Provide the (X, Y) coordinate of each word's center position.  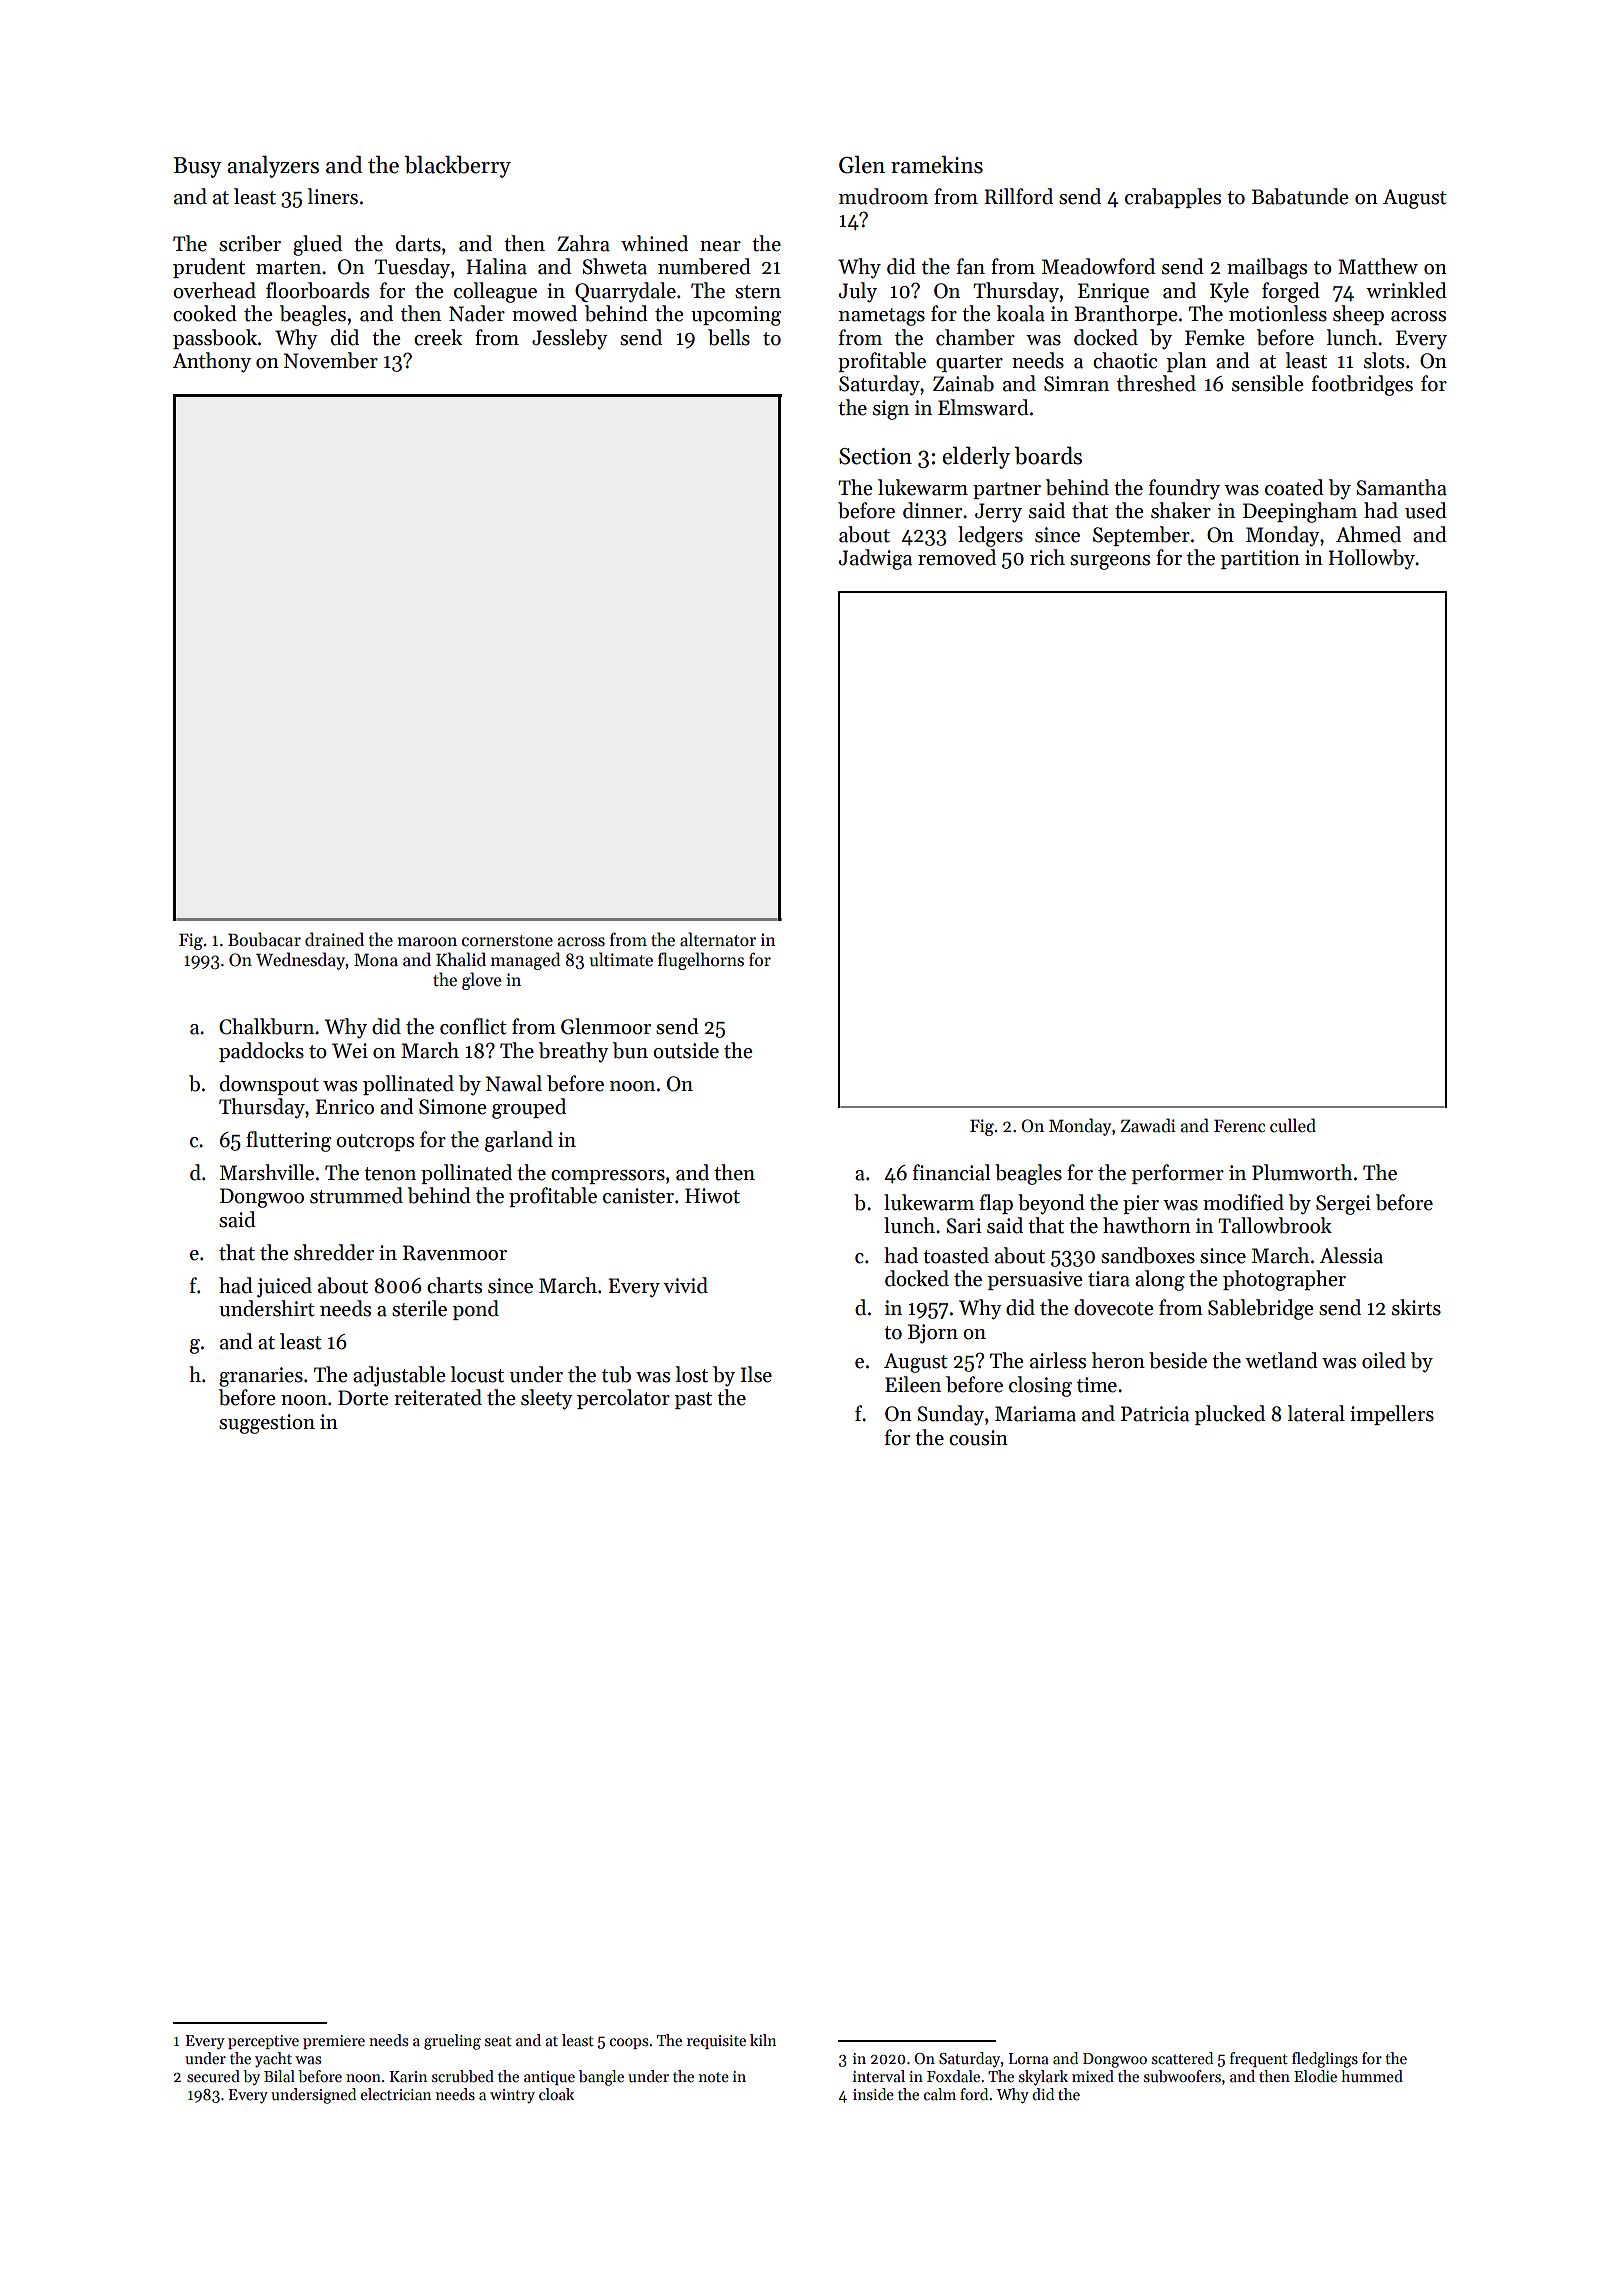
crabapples (1173, 198)
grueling (452, 2042)
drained (334, 939)
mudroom (883, 196)
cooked (205, 313)
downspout (269, 1085)
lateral (1316, 1413)
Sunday (950, 1415)
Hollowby (1371, 559)
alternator (718, 939)
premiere (334, 2042)
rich (1047, 557)
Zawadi (1148, 1125)
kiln (763, 2040)
